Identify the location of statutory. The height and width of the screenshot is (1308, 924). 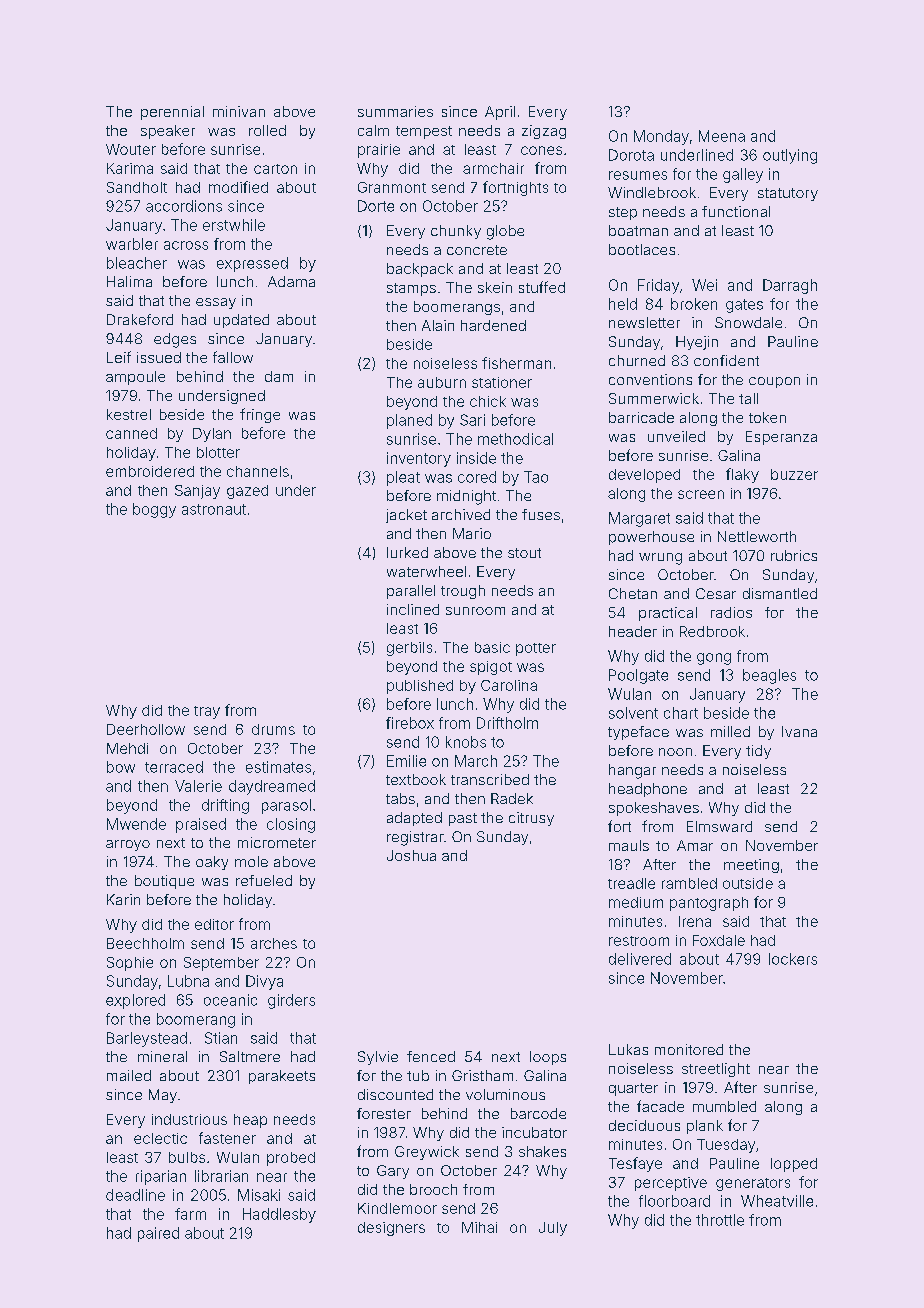
(788, 194).
